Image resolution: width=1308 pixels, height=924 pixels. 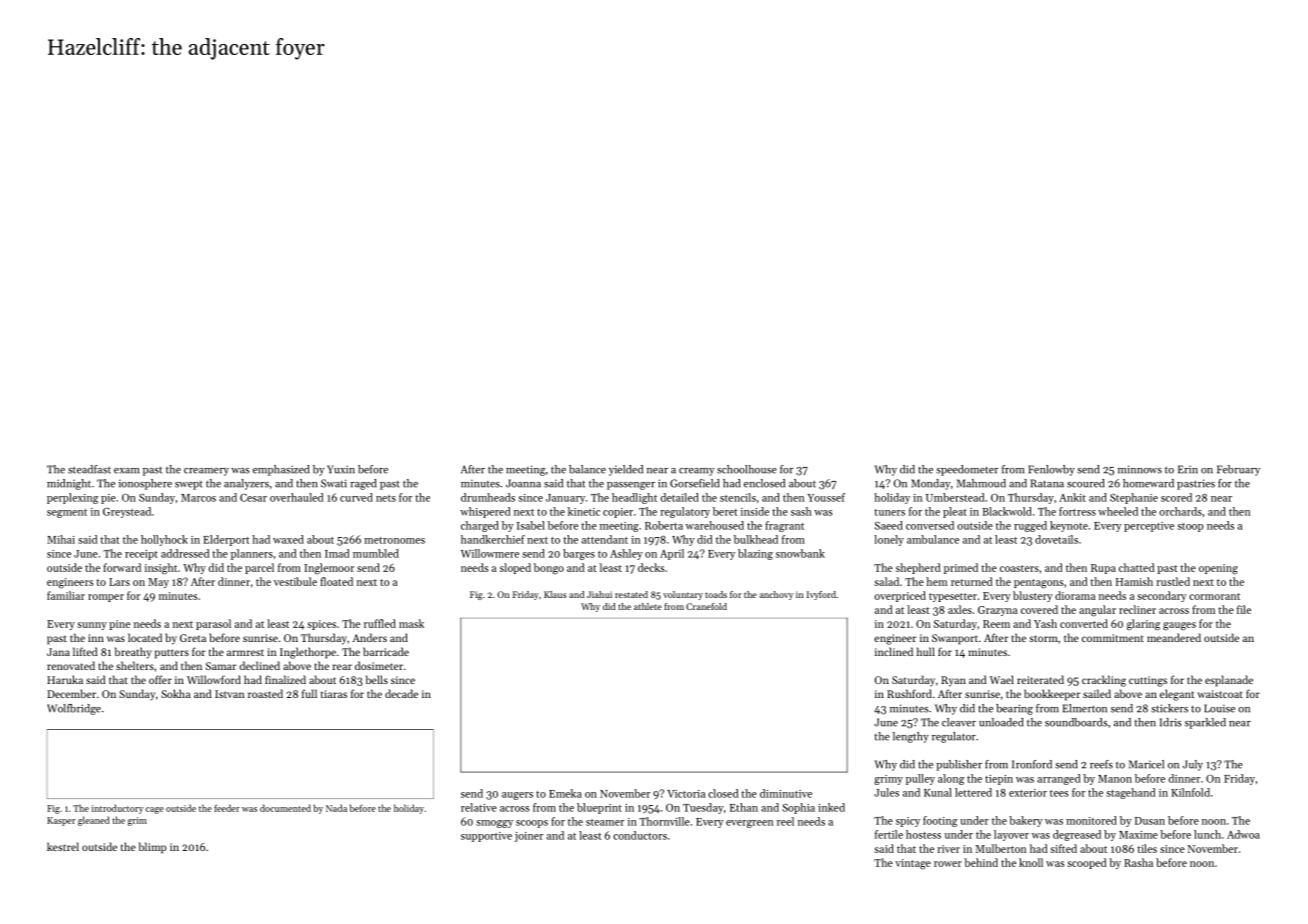 I want to click on vintage, so click(x=913, y=864).
